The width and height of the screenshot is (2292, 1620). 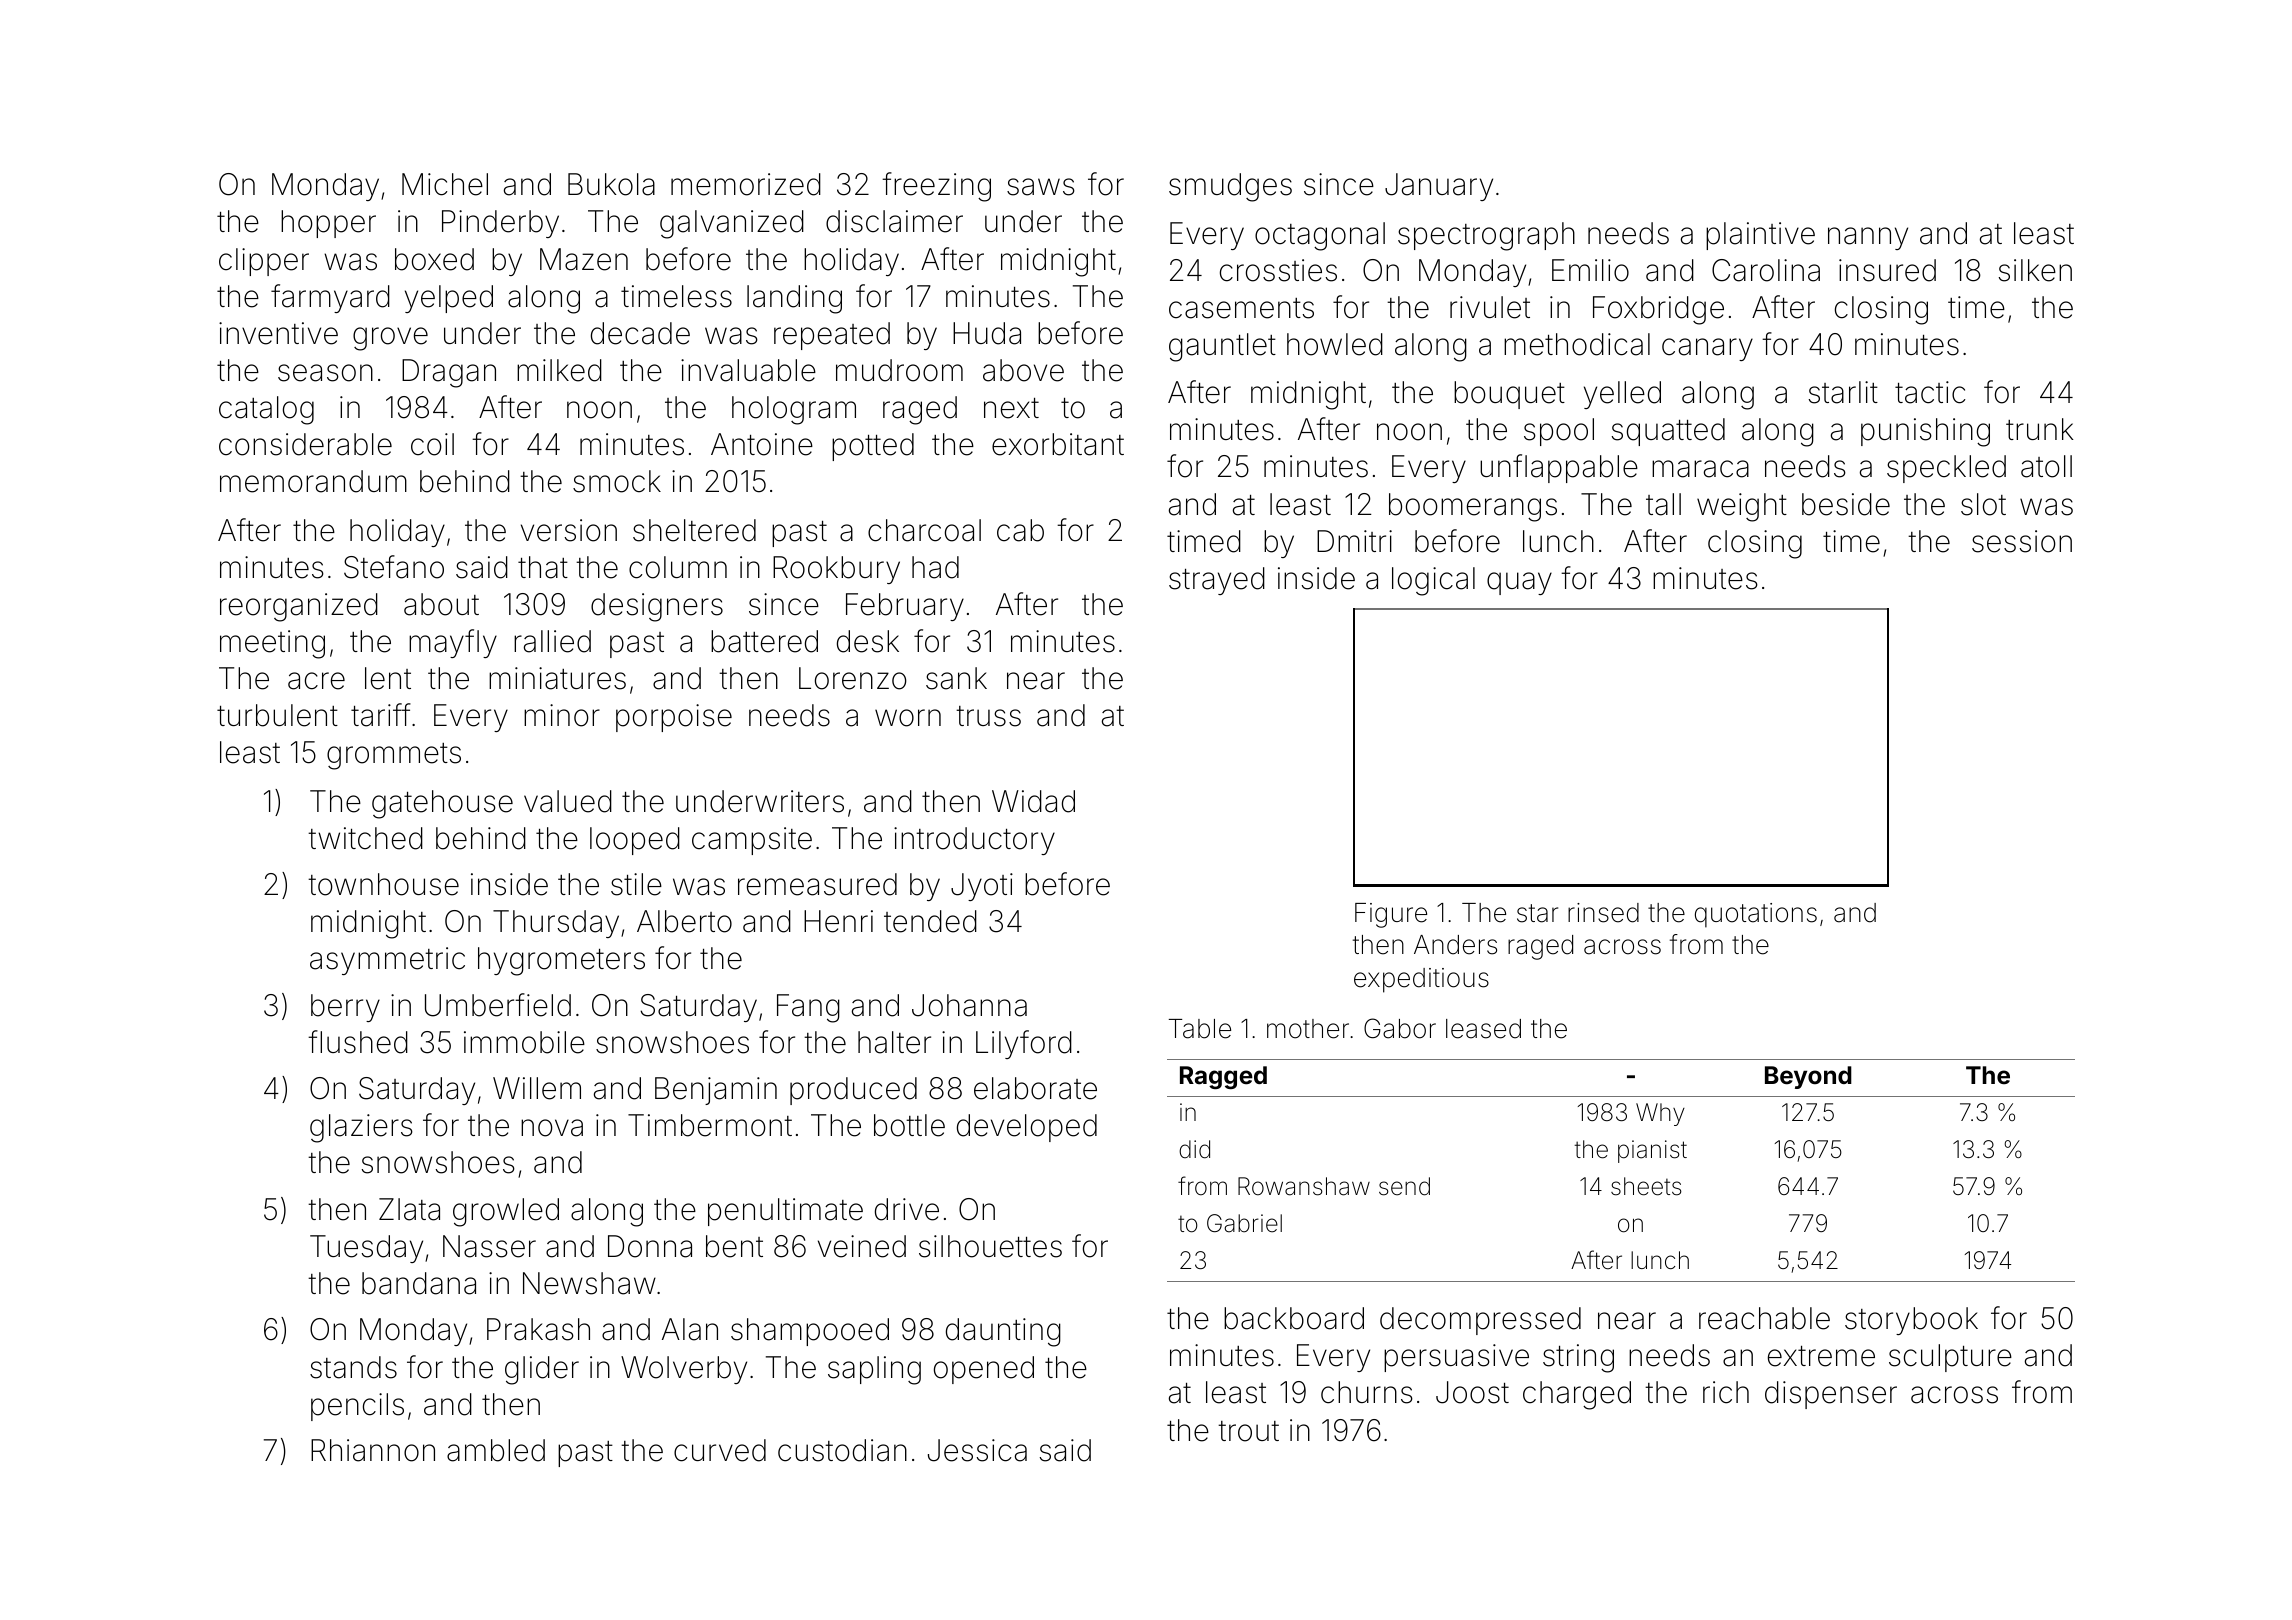 I want to click on quotations, so click(x=1756, y=915).
